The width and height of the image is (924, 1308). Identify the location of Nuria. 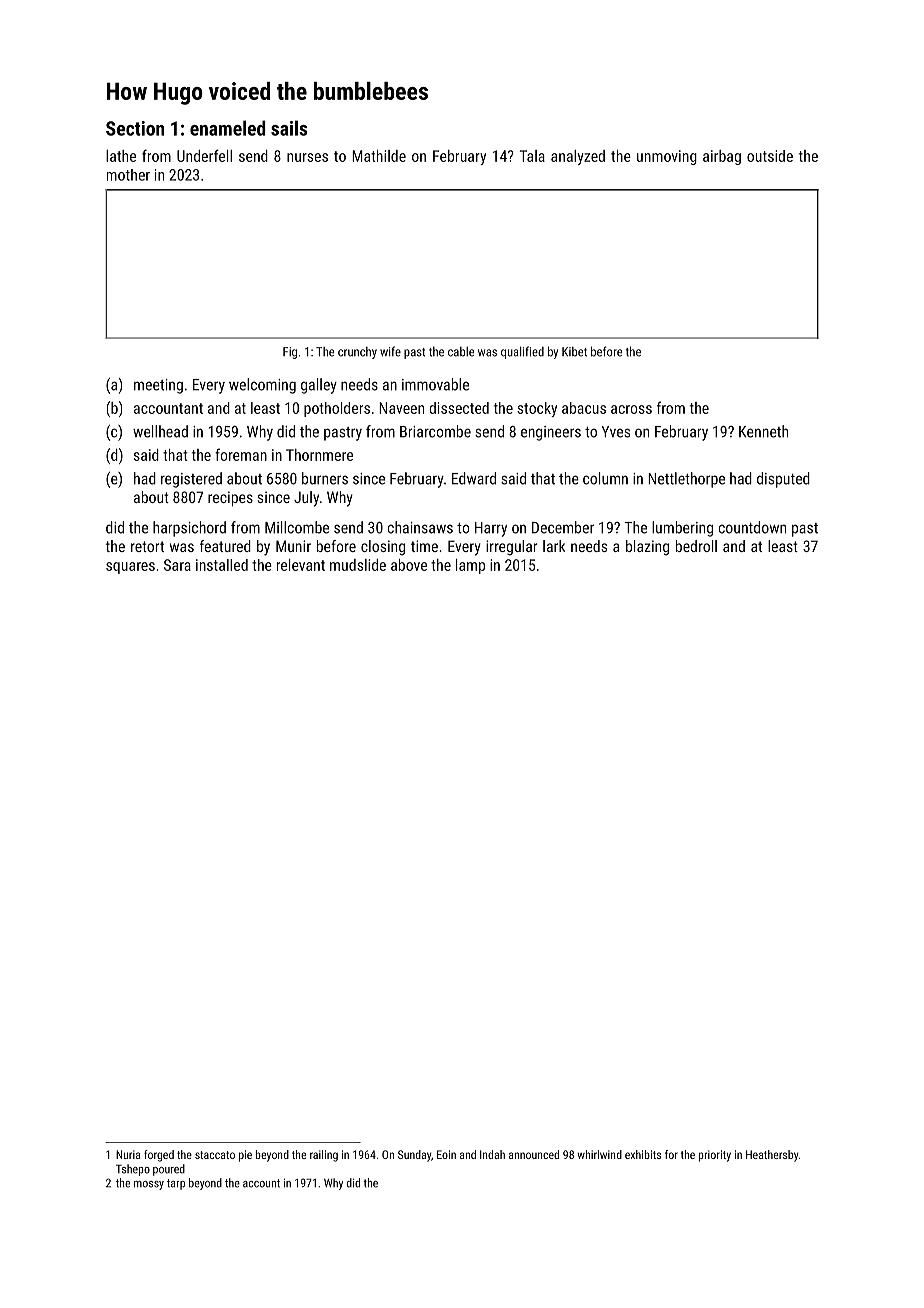
(128, 1154).
